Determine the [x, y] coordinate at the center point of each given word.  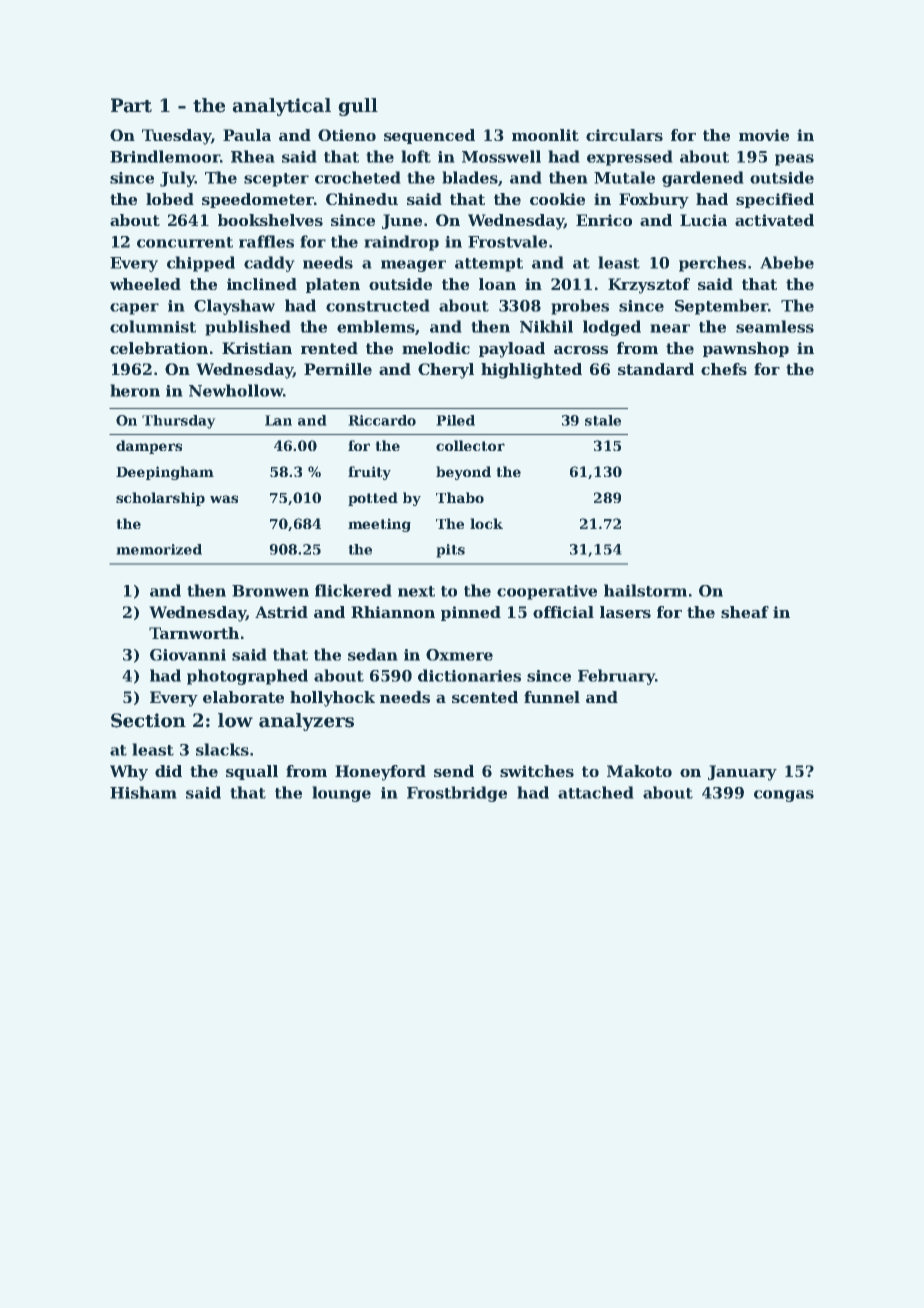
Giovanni [188, 655]
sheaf [745, 612]
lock [486, 523]
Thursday [178, 422]
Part [131, 105]
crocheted [357, 177]
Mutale [624, 177]
